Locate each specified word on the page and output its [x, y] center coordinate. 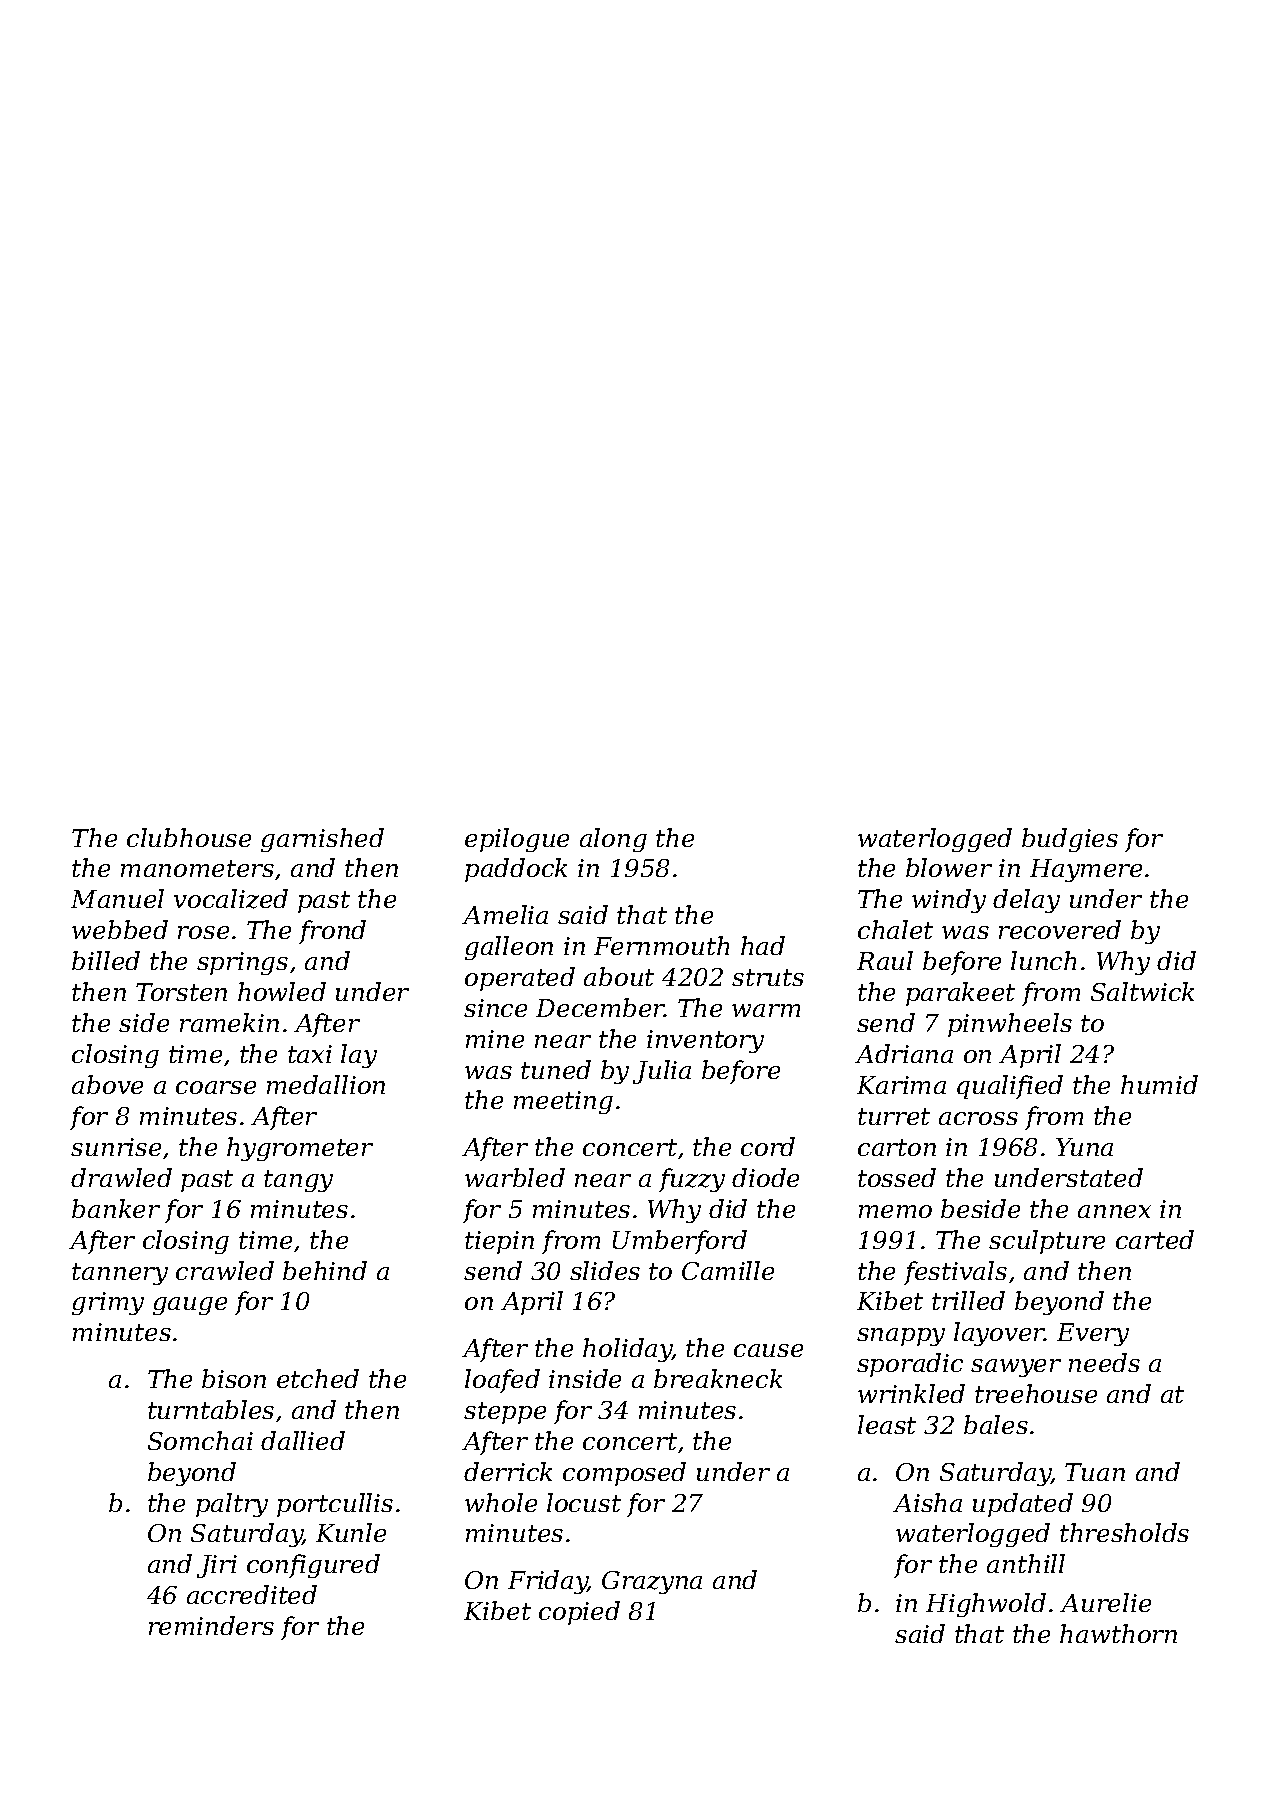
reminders [211, 1625]
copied [579, 1613]
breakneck [718, 1378]
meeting [563, 1102]
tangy [298, 1181]
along [613, 840]
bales [996, 1424]
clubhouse [189, 837]
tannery [120, 1274]
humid [1159, 1084]
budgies [1070, 840]
